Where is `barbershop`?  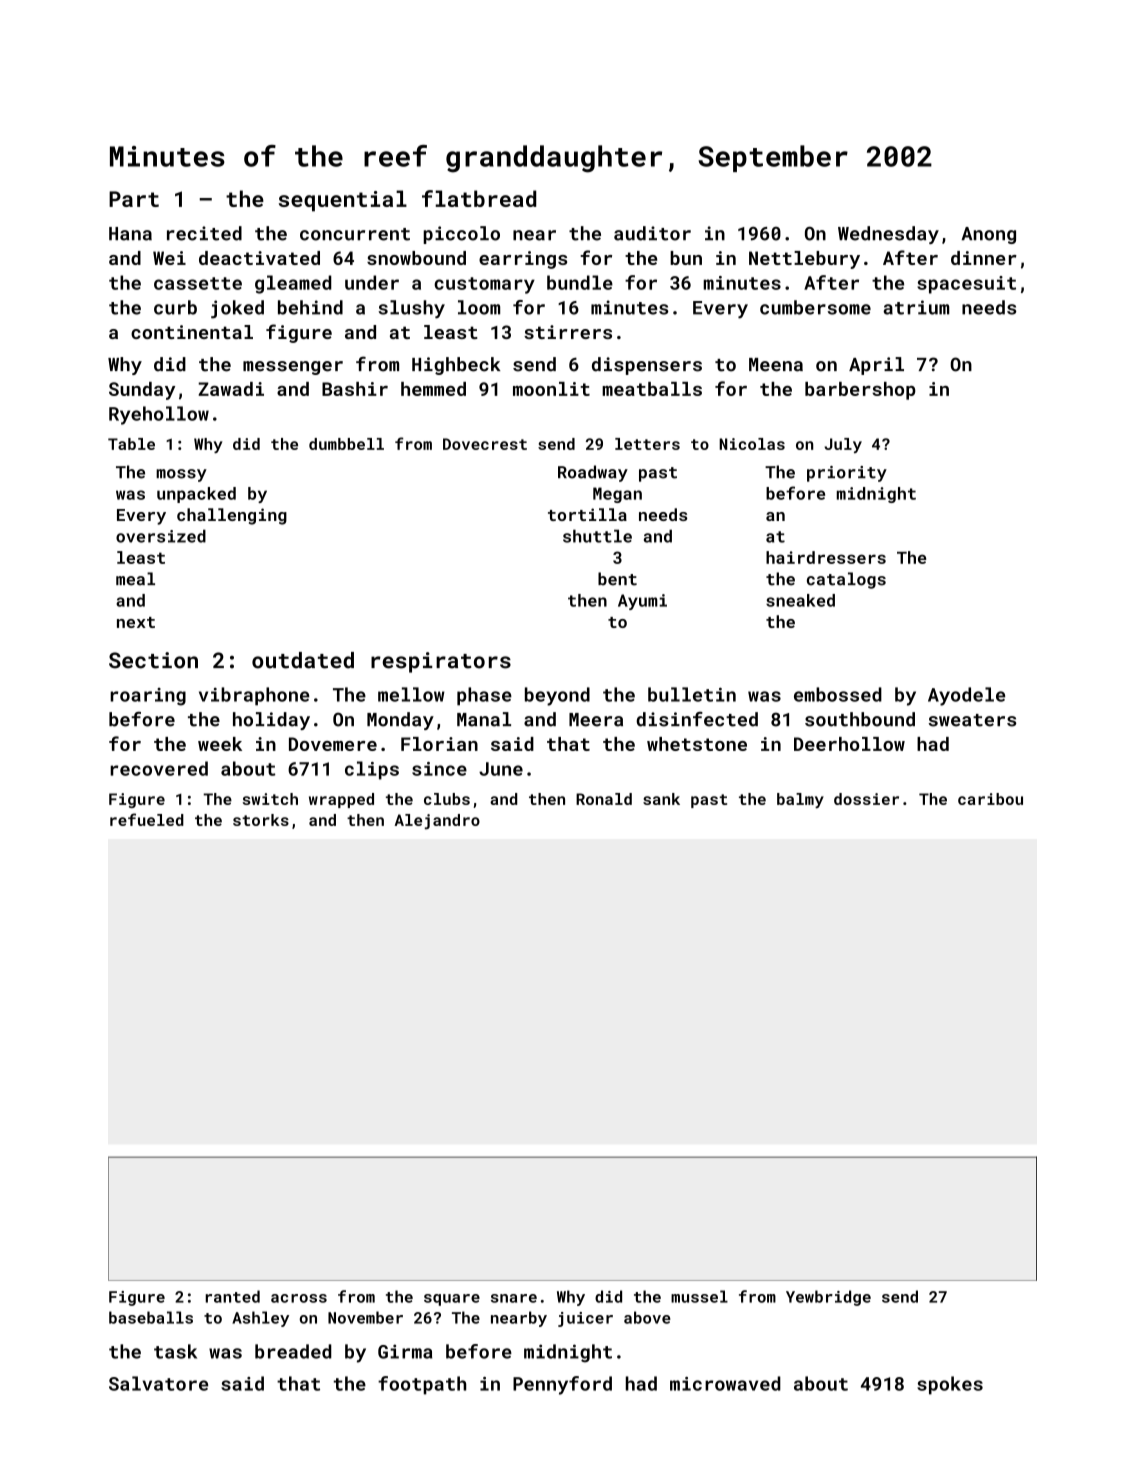 barbershop is located at coordinates (860, 391).
